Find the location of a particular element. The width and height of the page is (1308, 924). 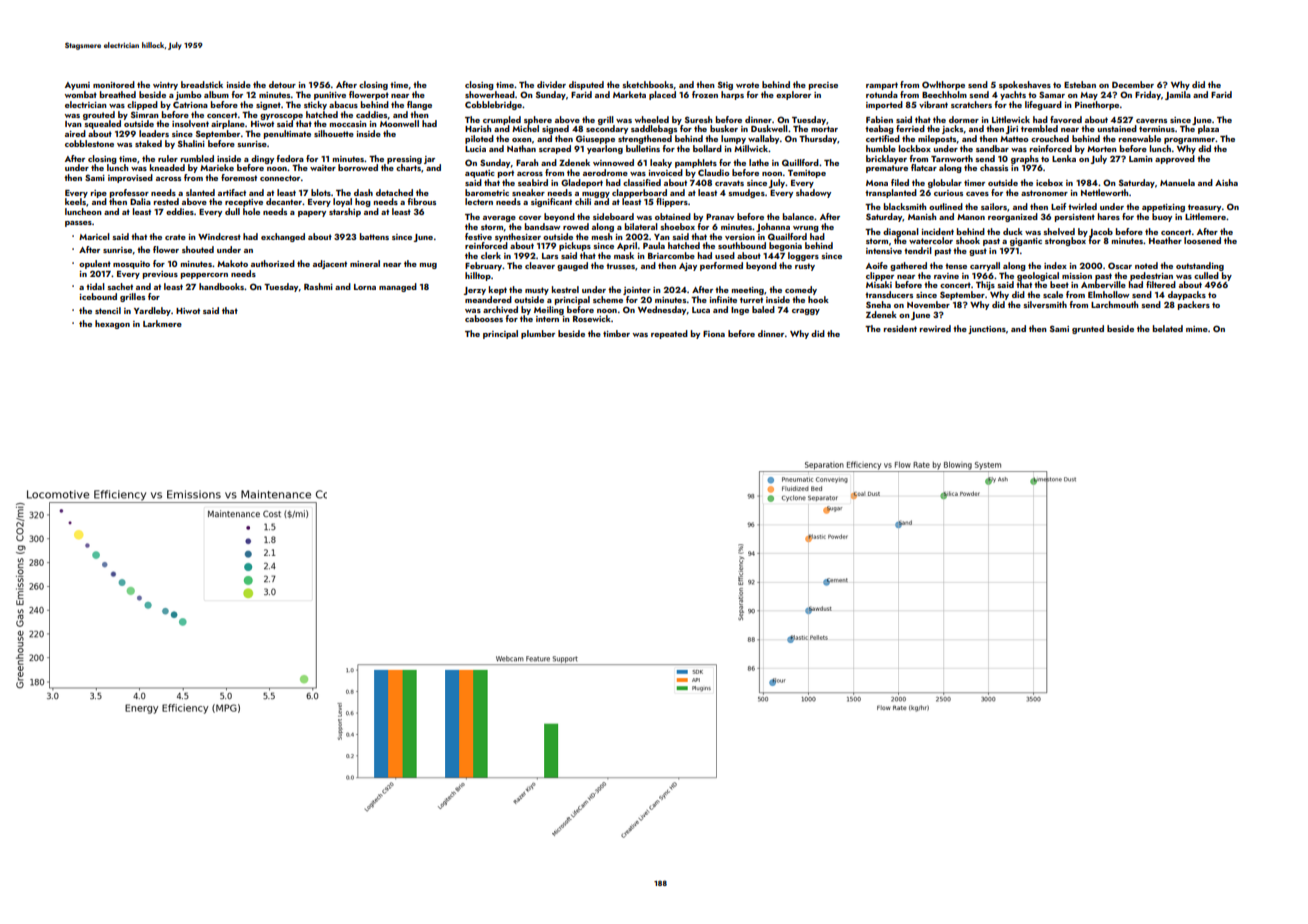

Ayumi is located at coordinates (77, 86).
